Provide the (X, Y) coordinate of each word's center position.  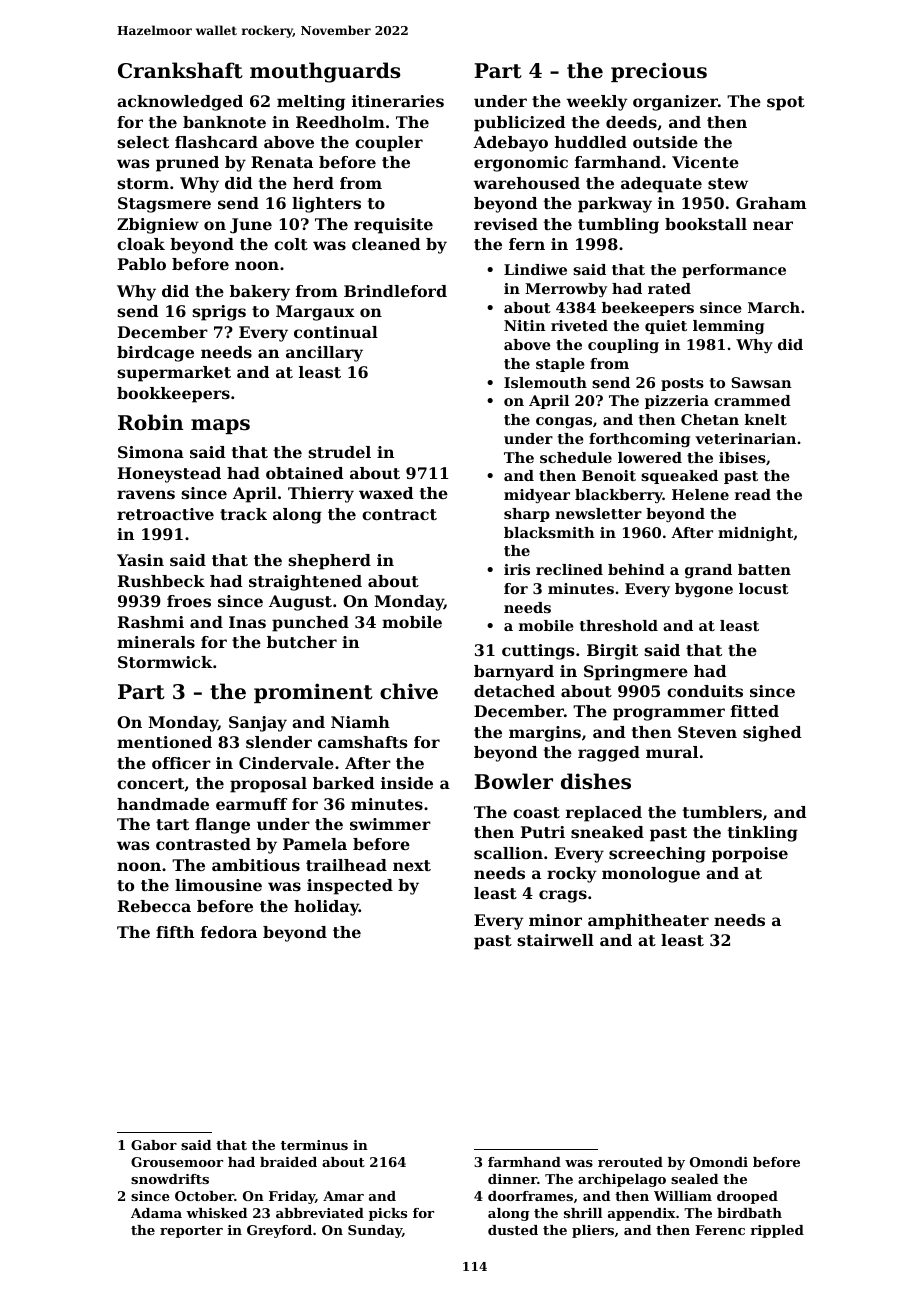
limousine (218, 885)
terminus (314, 1145)
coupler (389, 144)
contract (399, 514)
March (774, 307)
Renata (282, 162)
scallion (508, 853)
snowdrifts (170, 1179)
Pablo (142, 264)
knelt (766, 419)
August (300, 603)
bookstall (706, 224)
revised (506, 224)
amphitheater (648, 922)
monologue (651, 875)
